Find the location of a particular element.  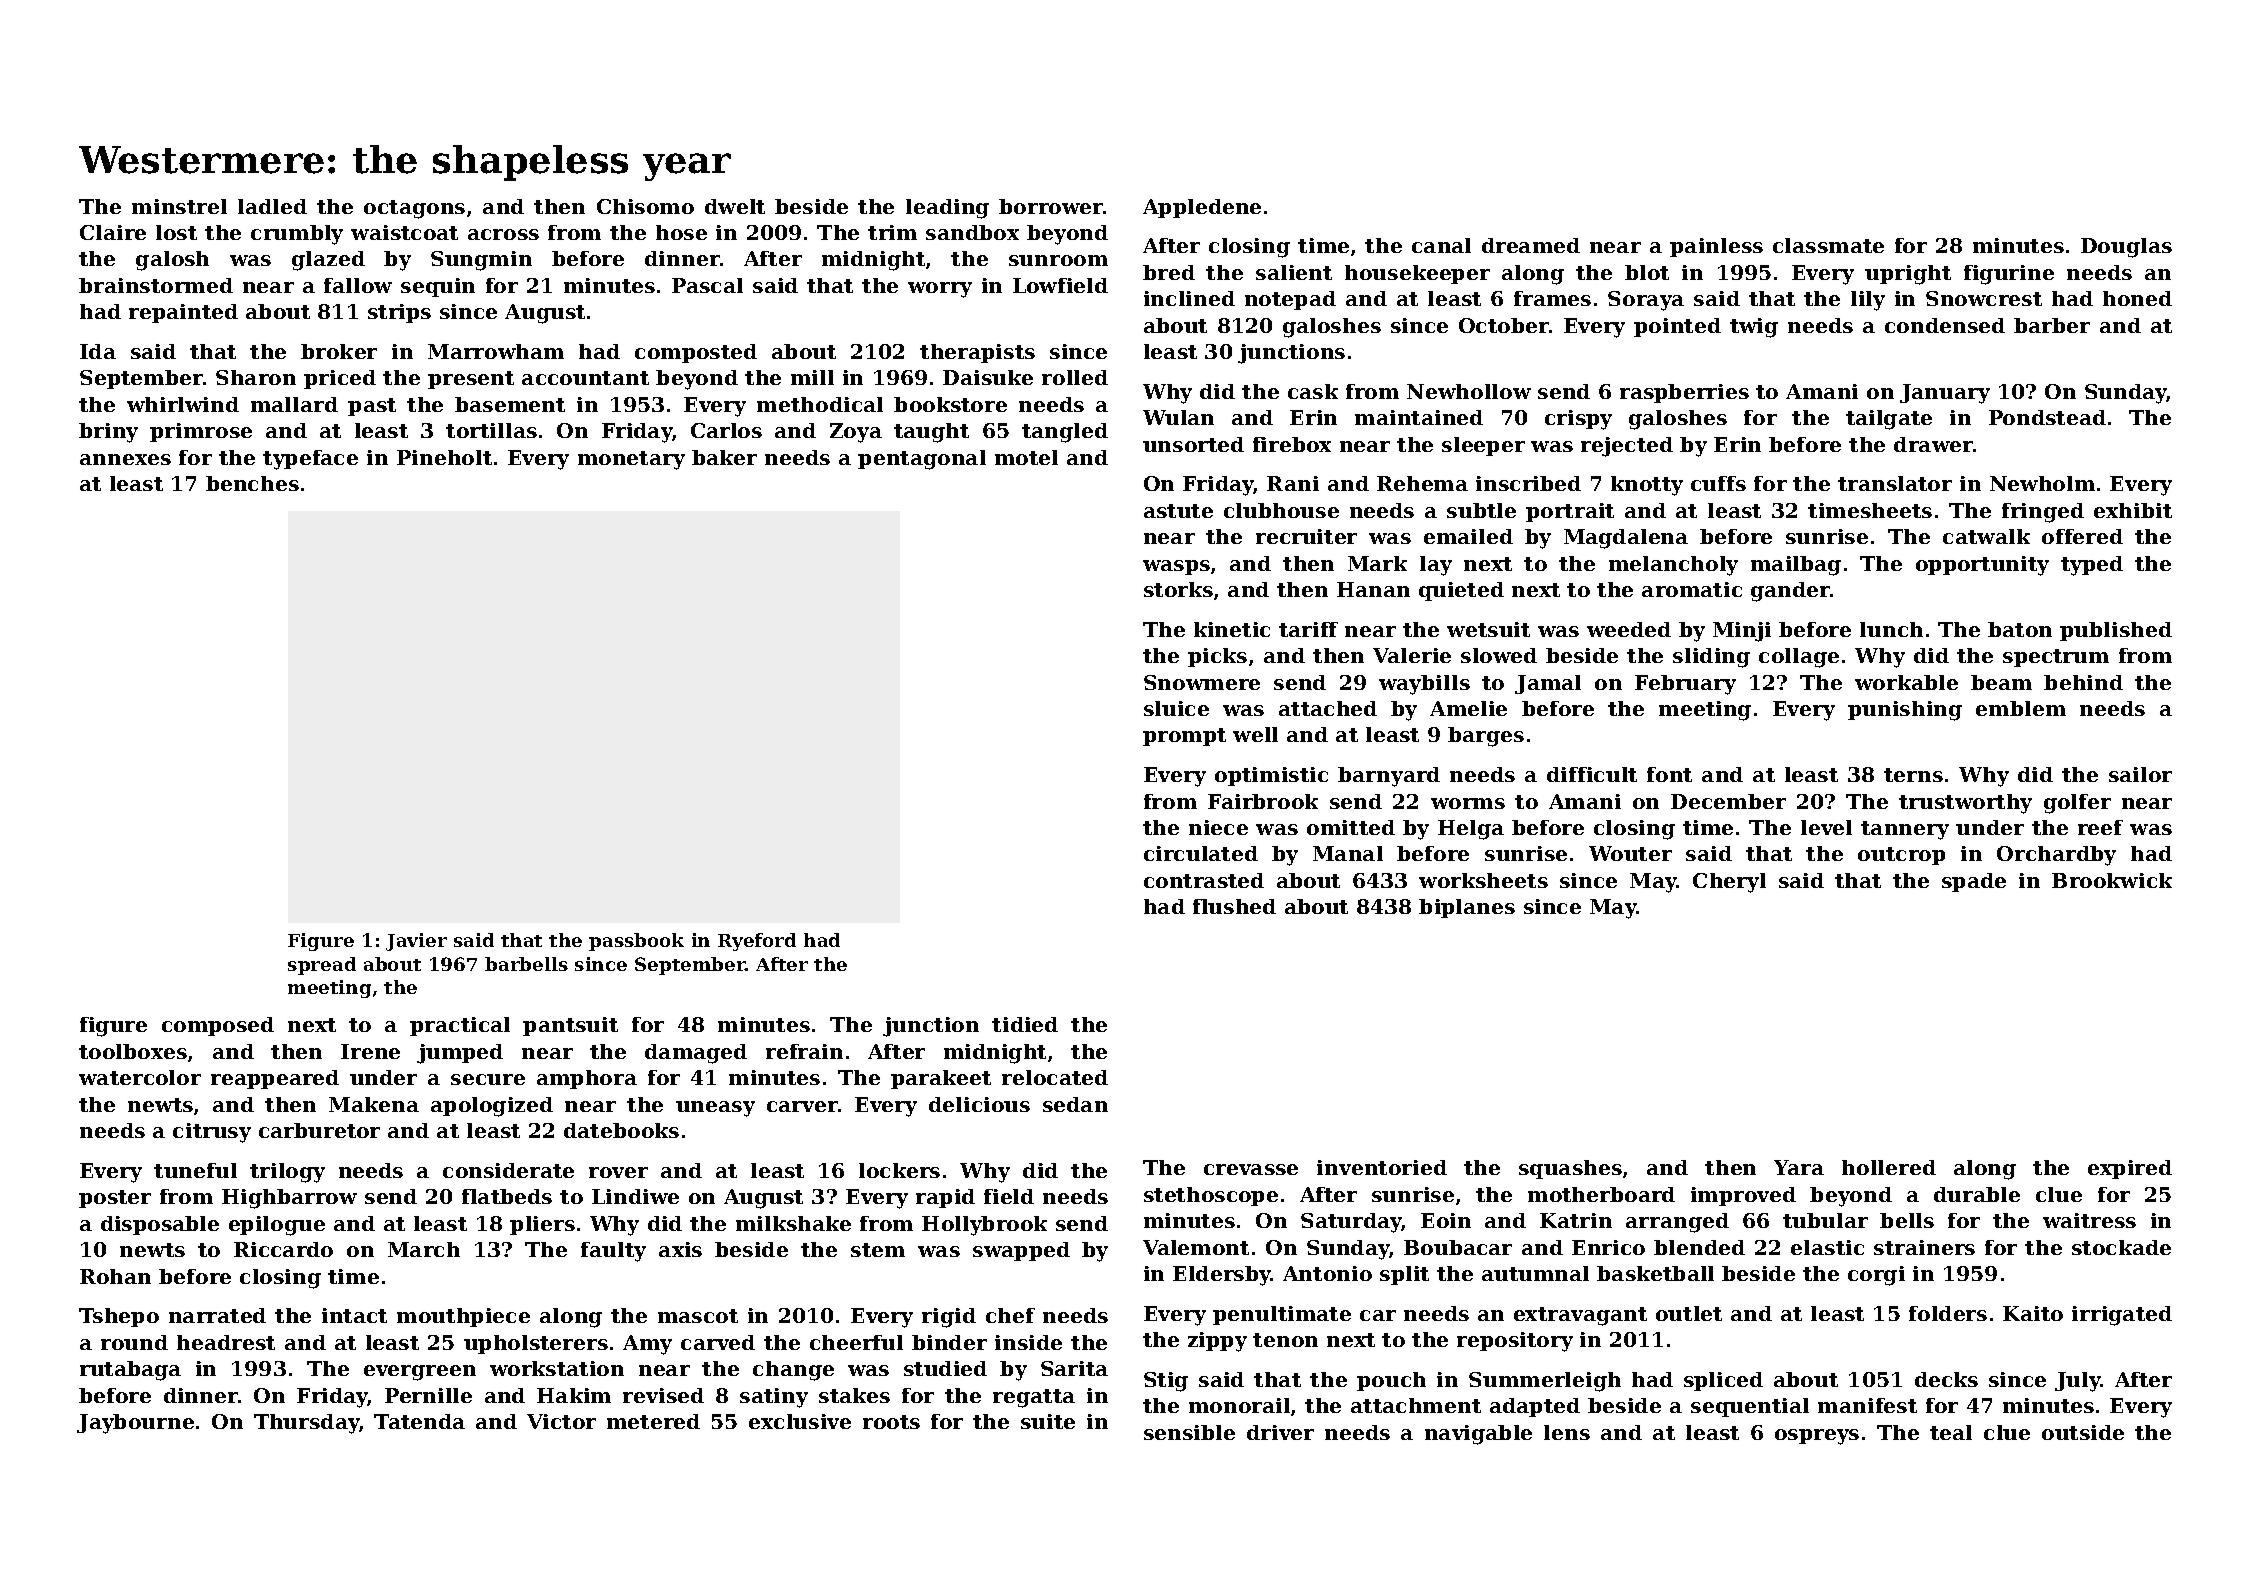

poster is located at coordinates (115, 1199).
